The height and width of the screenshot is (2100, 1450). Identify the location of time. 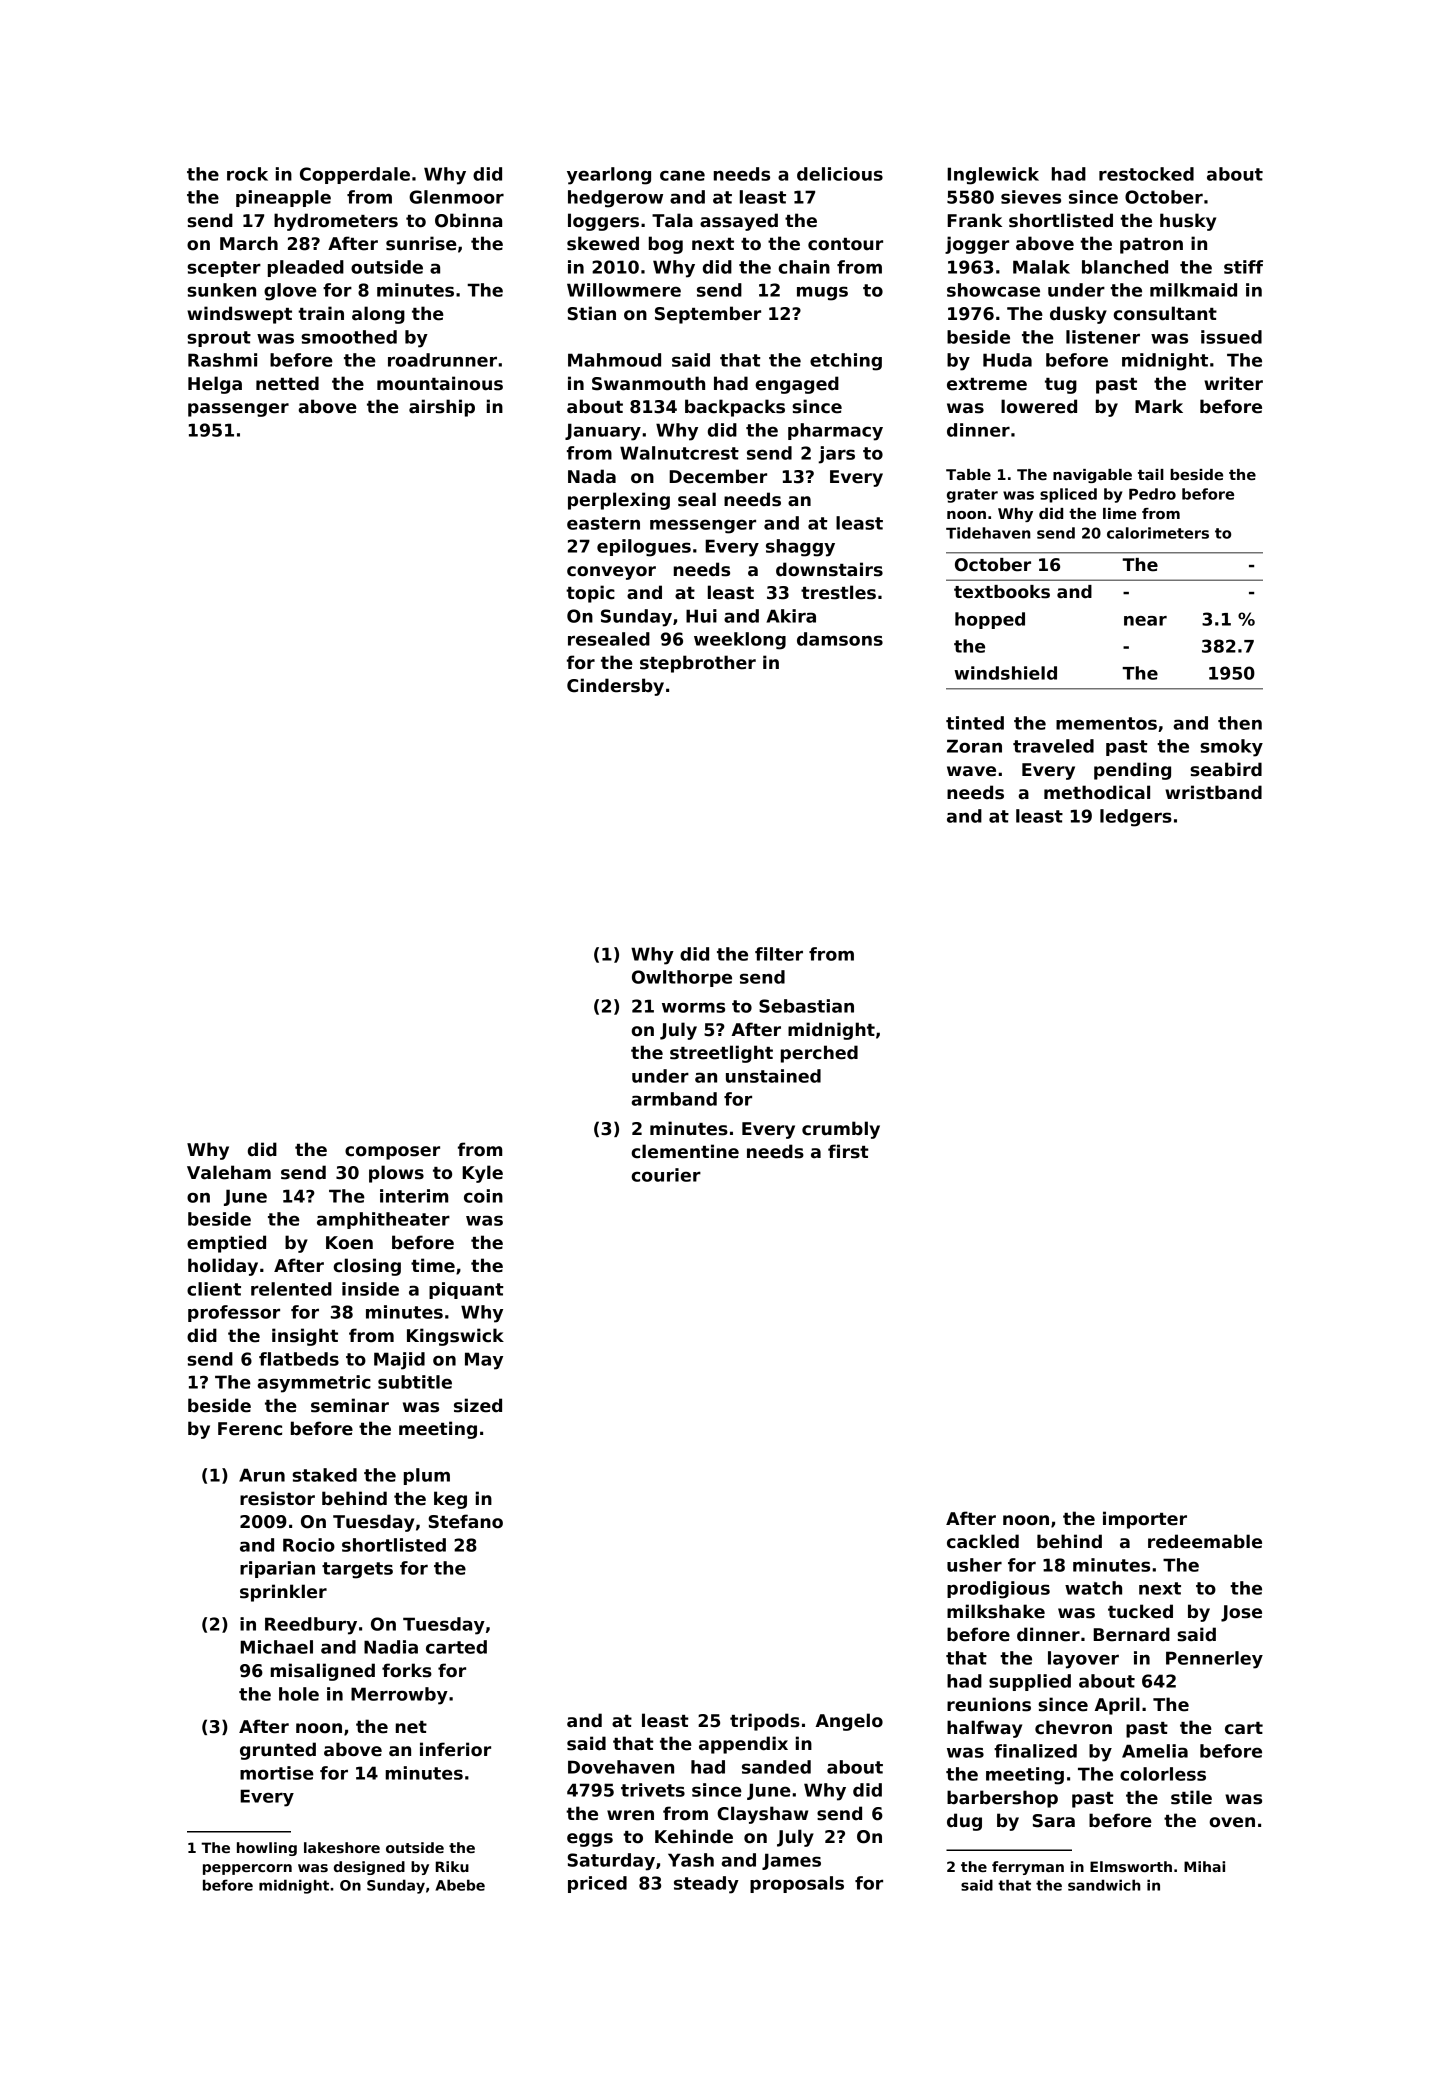
(433, 1265).
